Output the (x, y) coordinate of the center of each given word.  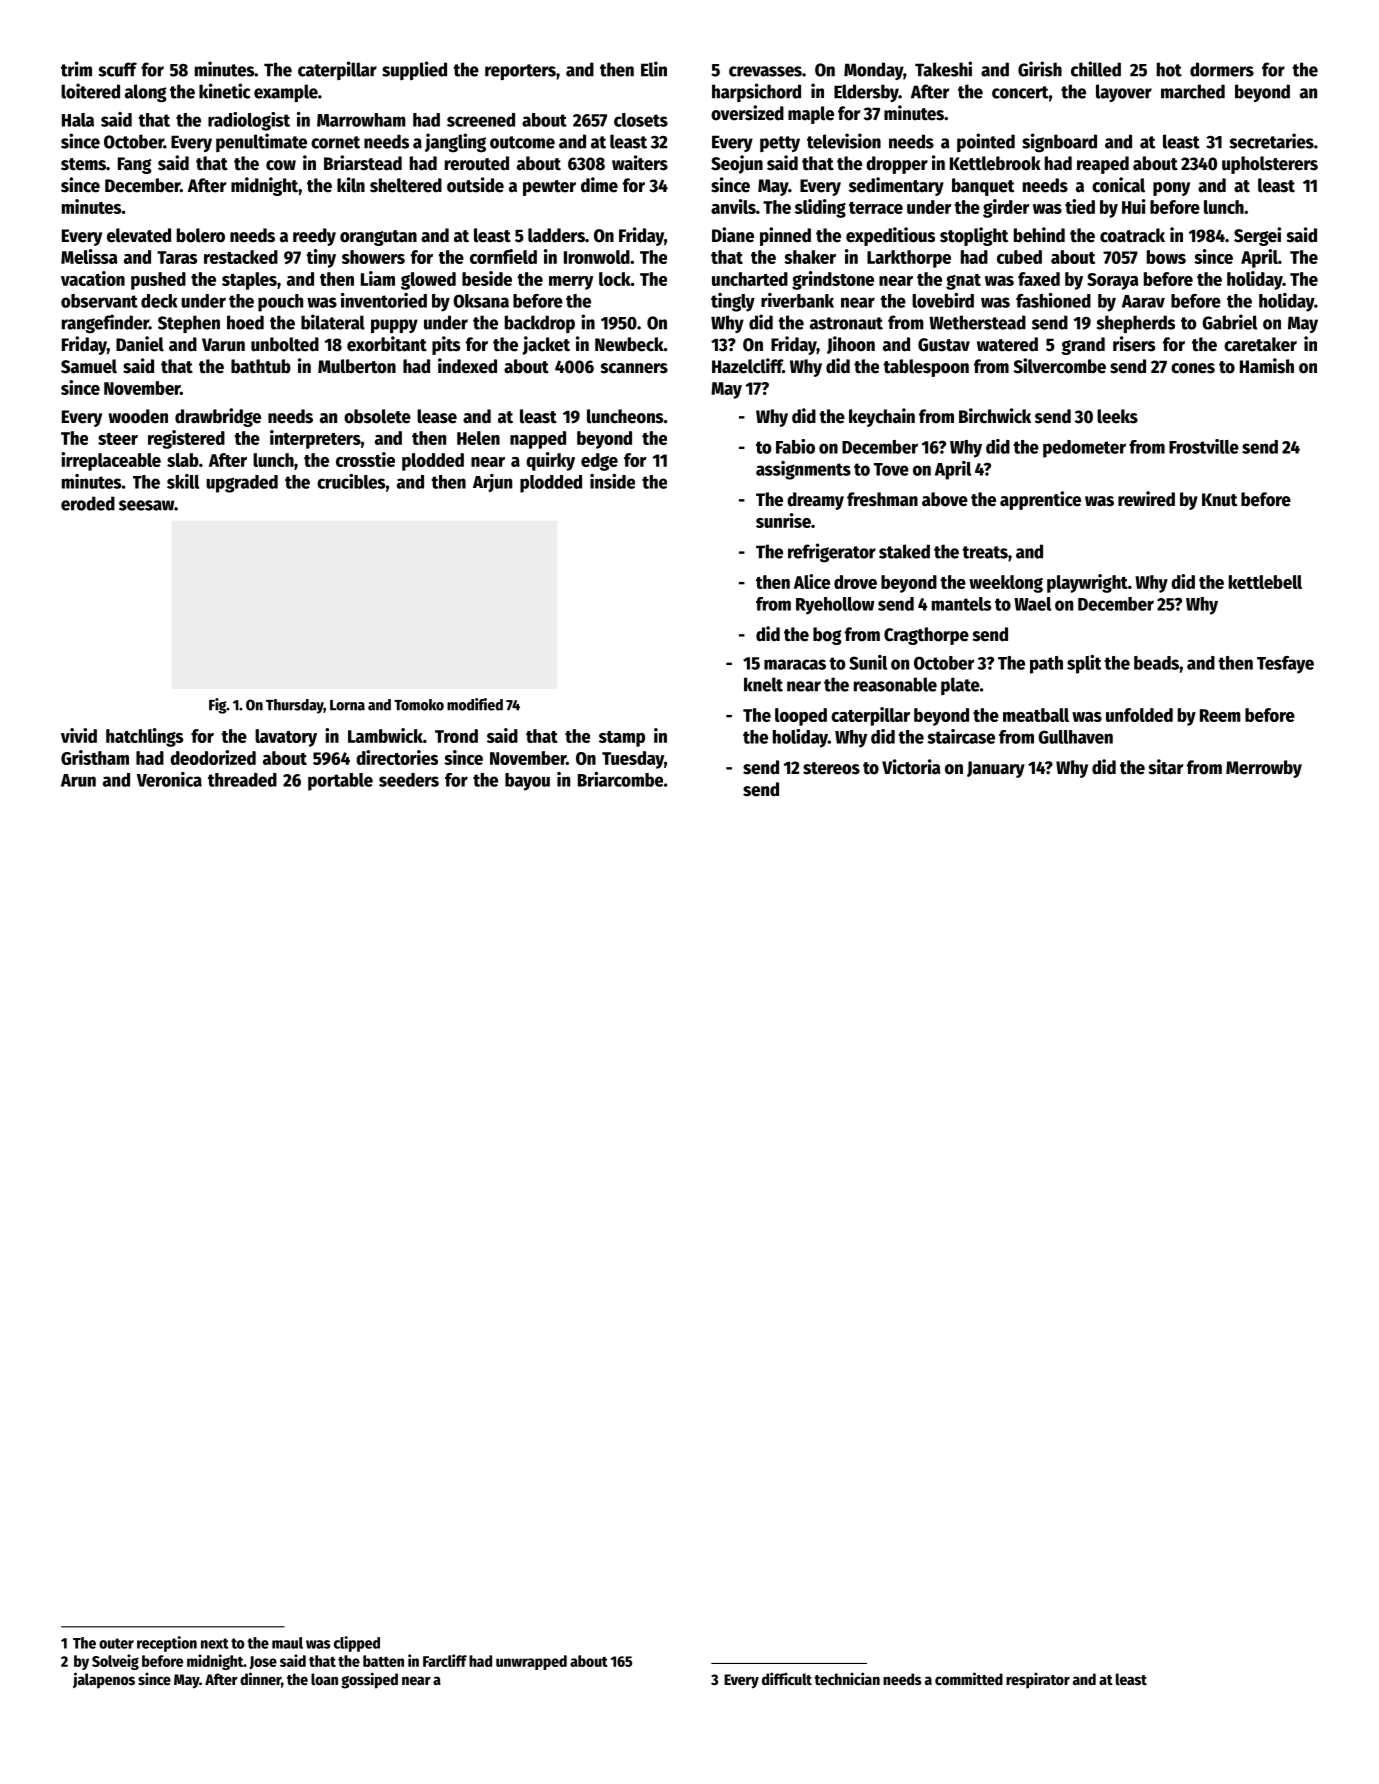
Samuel (89, 366)
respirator (1038, 1680)
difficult (787, 1678)
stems (83, 164)
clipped (357, 1644)
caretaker (1260, 344)
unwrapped (531, 1662)
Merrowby (1264, 769)
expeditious (890, 236)
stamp (622, 739)
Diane (733, 235)
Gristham (95, 757)
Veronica (169, 779)
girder (1006, 208)
